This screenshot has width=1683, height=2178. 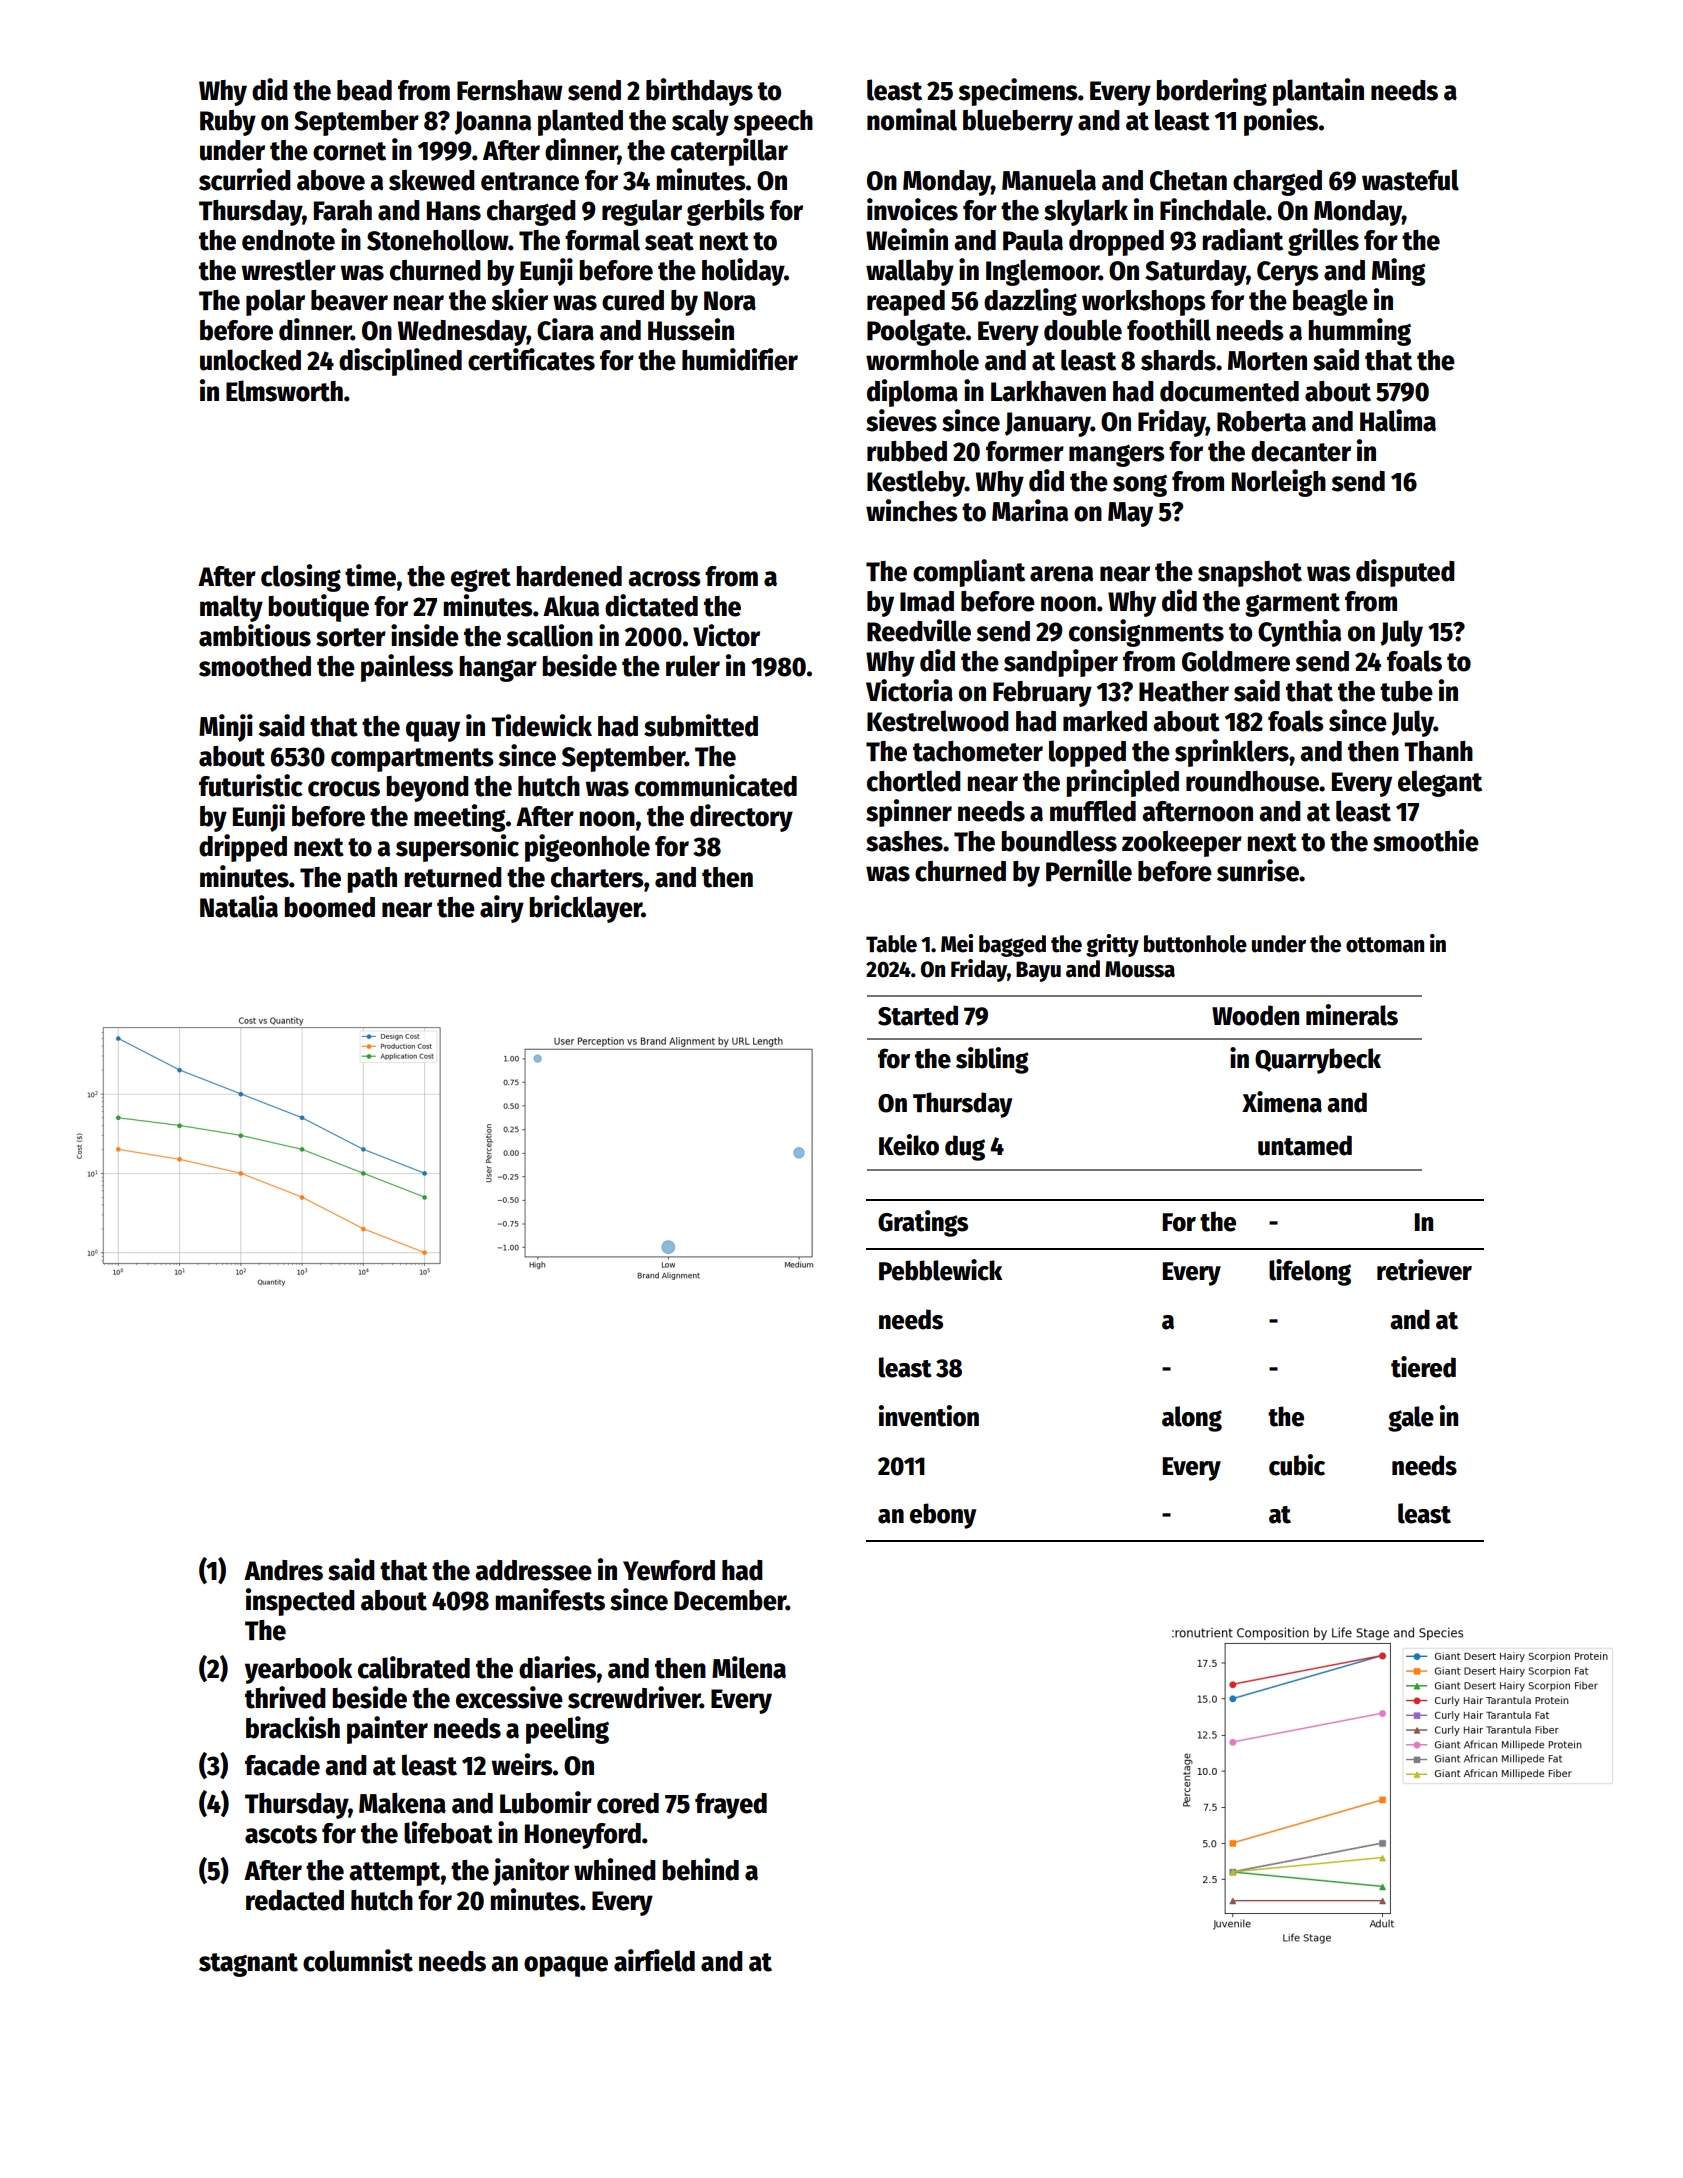 I want to click on nominal, so click(x=912, y=119).
